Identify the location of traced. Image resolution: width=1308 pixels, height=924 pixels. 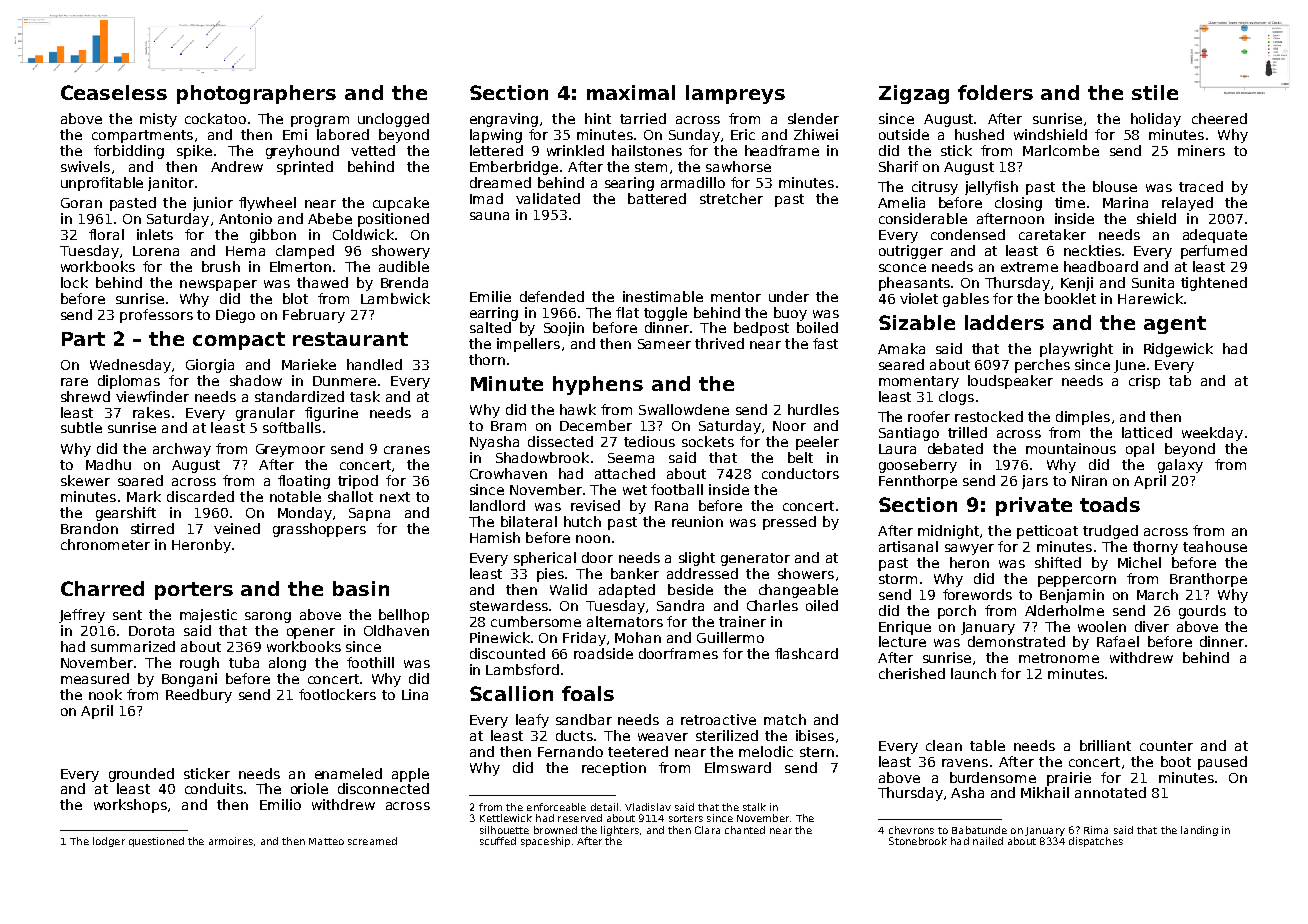
(1201, 186).
